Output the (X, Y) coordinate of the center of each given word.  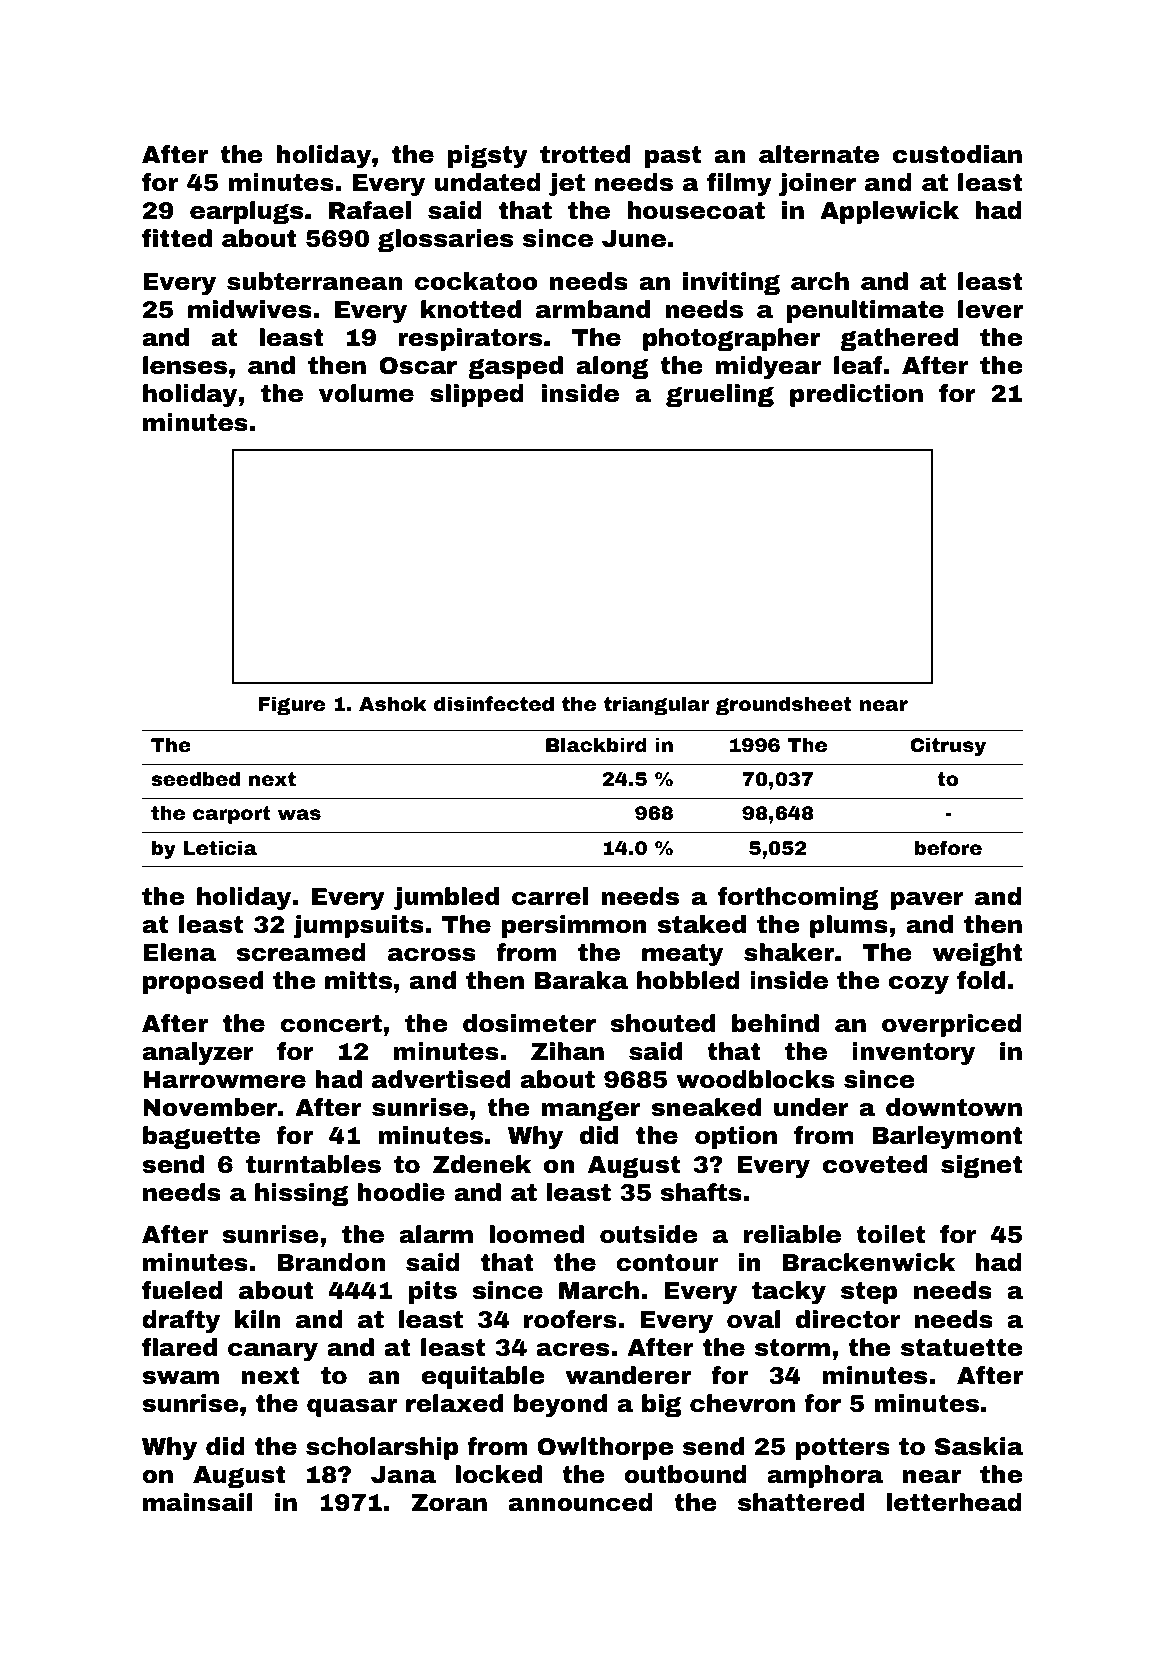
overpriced (952, 1025)
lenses (185, 365)
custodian (957, 154)
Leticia (220, 847)
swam (180, 1378)
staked (702, 924)
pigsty (488, 156)
